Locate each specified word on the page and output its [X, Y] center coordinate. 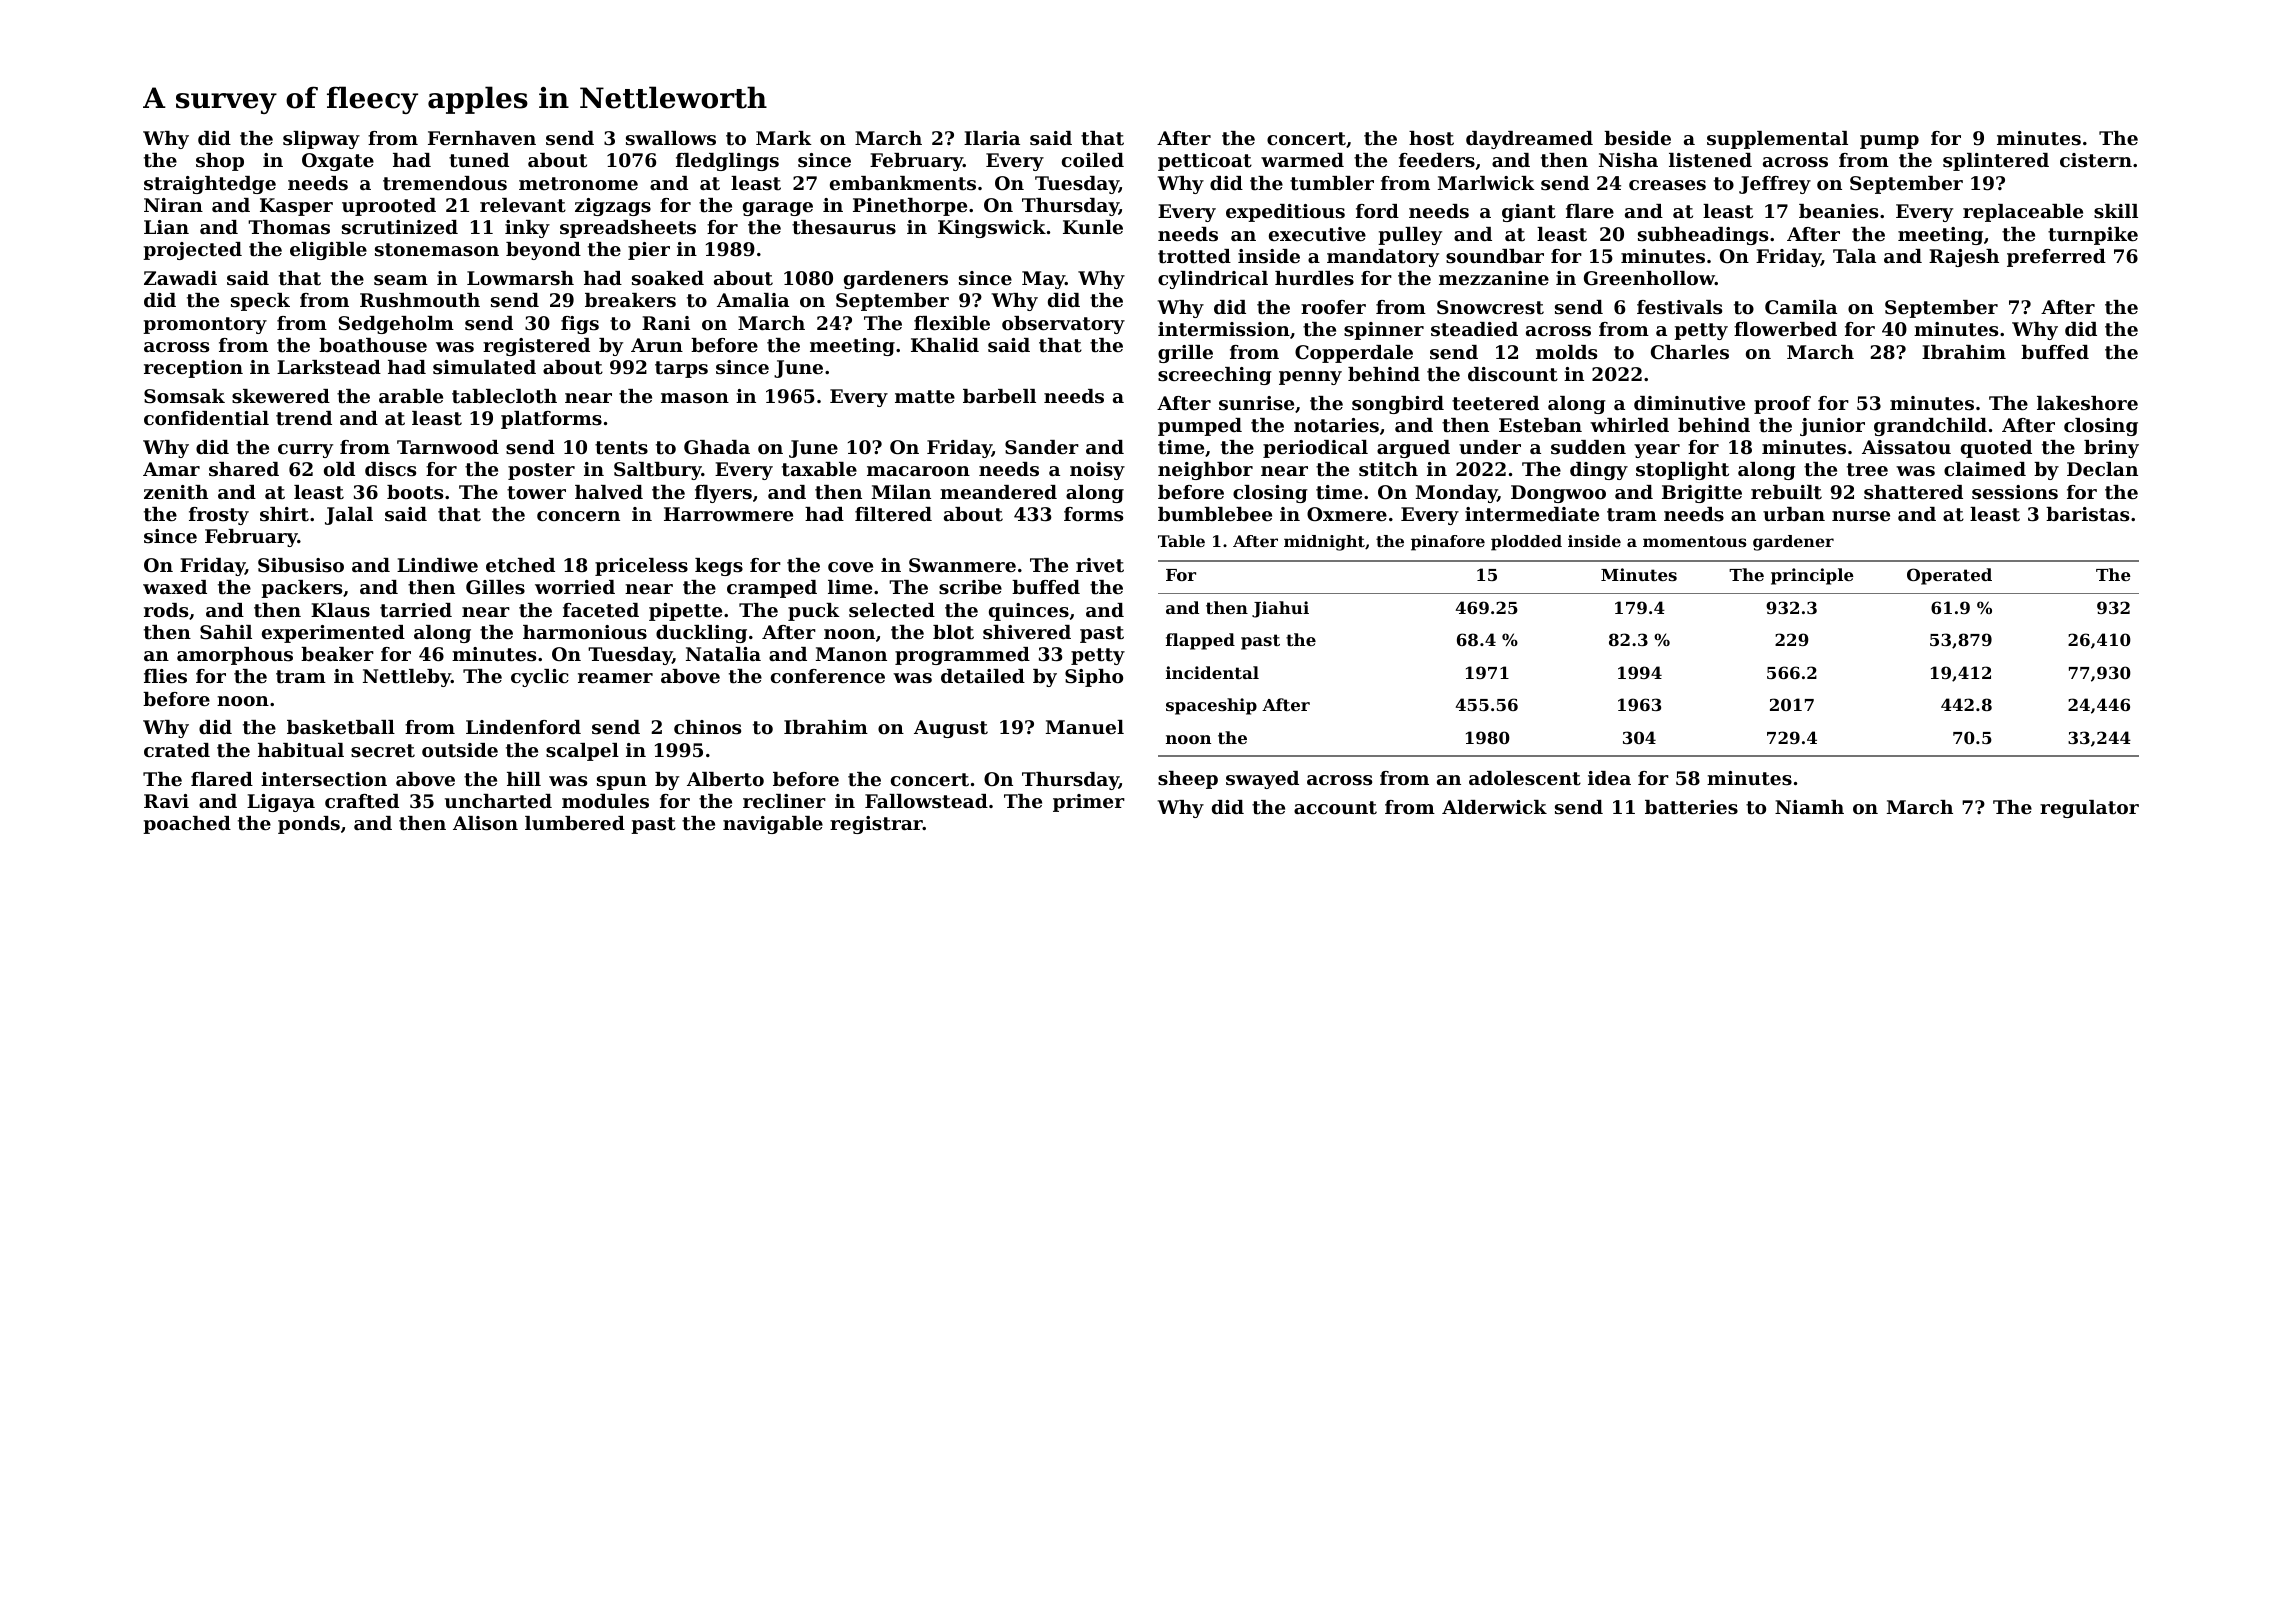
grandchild [1930, 427]
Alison [485, 823]
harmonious [585, 632]
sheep [1188, 780]
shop [220, 162]
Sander [1042, 447]
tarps [681, 369]
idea [1609, 778]
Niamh [1809, 807]
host [1431, 138]
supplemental [1777, 140]
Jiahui [1280, 609]
